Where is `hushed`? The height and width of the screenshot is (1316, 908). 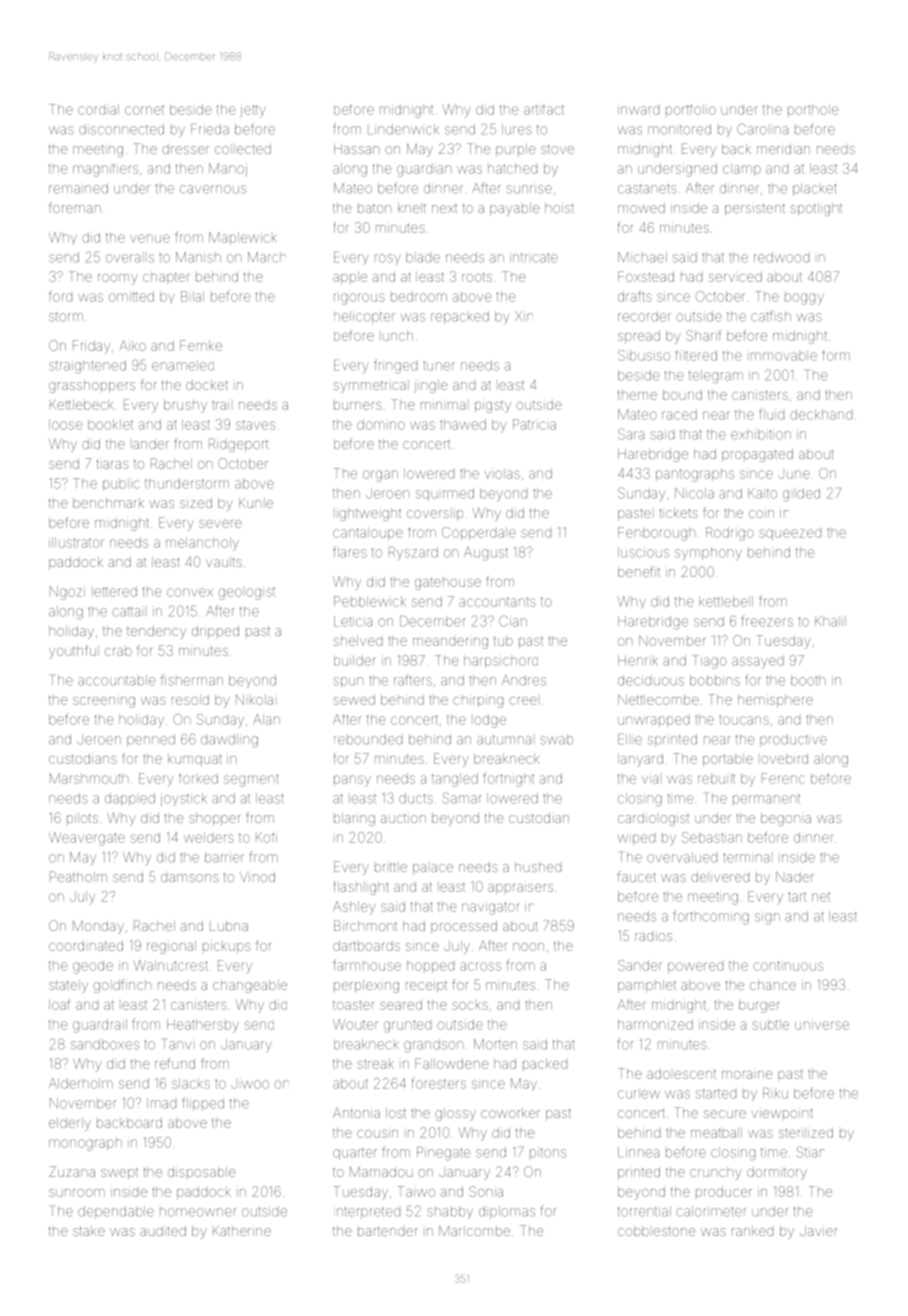
hushed is located at coordinates (538, 867).
